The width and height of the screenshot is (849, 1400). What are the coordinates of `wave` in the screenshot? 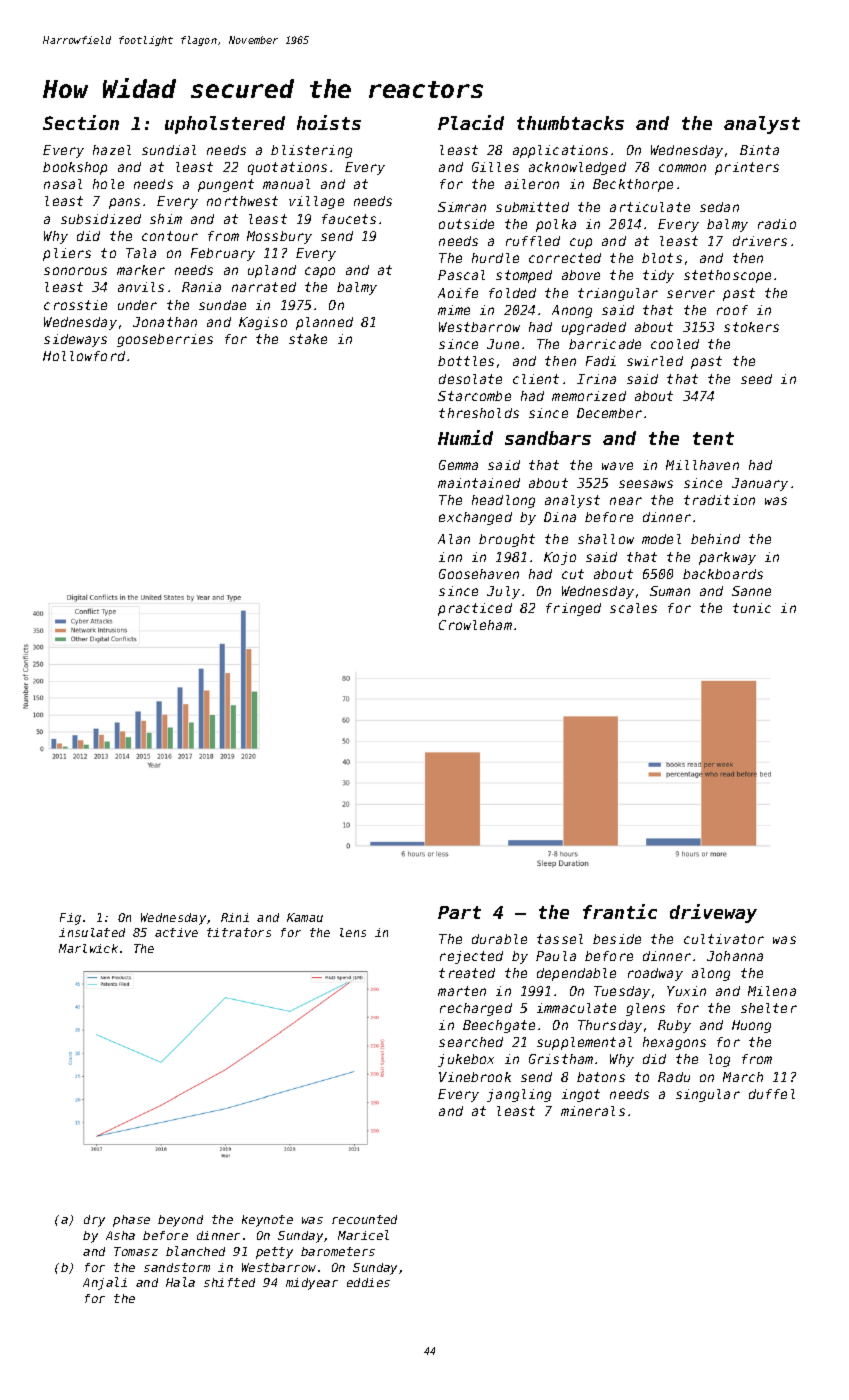 It's located at (617, 466).
